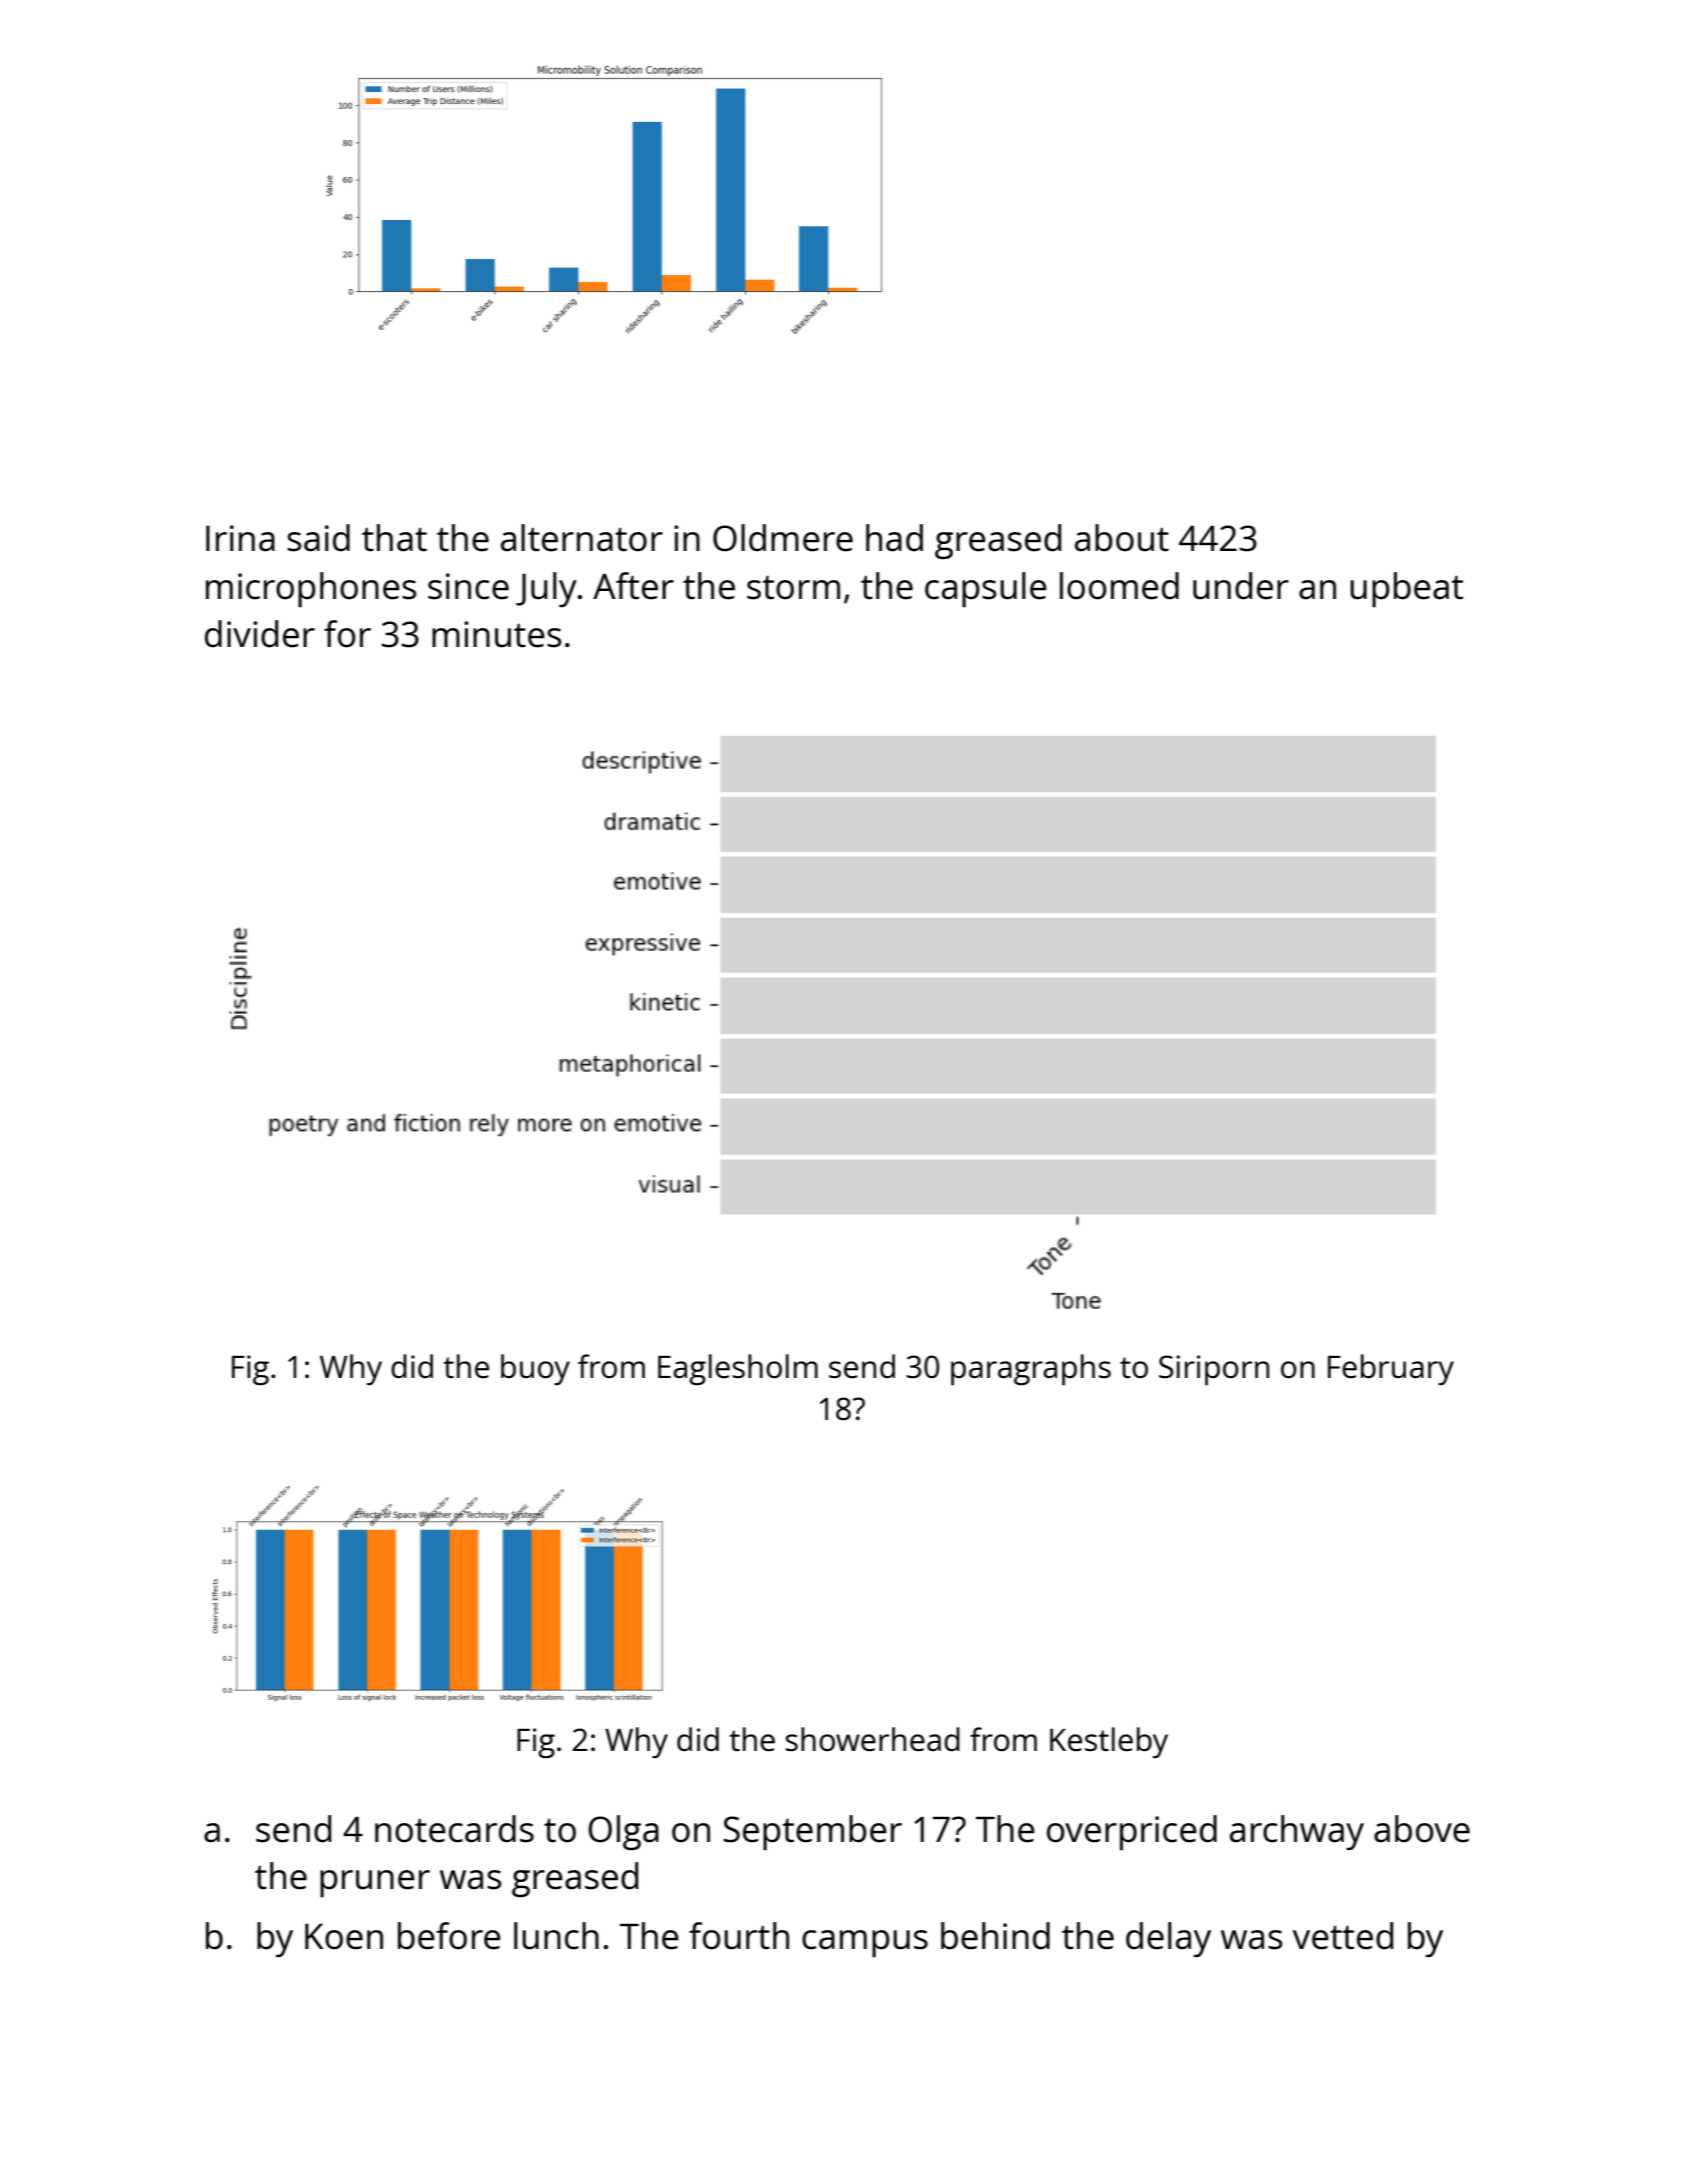 Image resolution: width=1683 pixels, height=2178 pixels. Describe the element at coordinates (535, 1369) in the screenshot. I see `buoy` at that location.
